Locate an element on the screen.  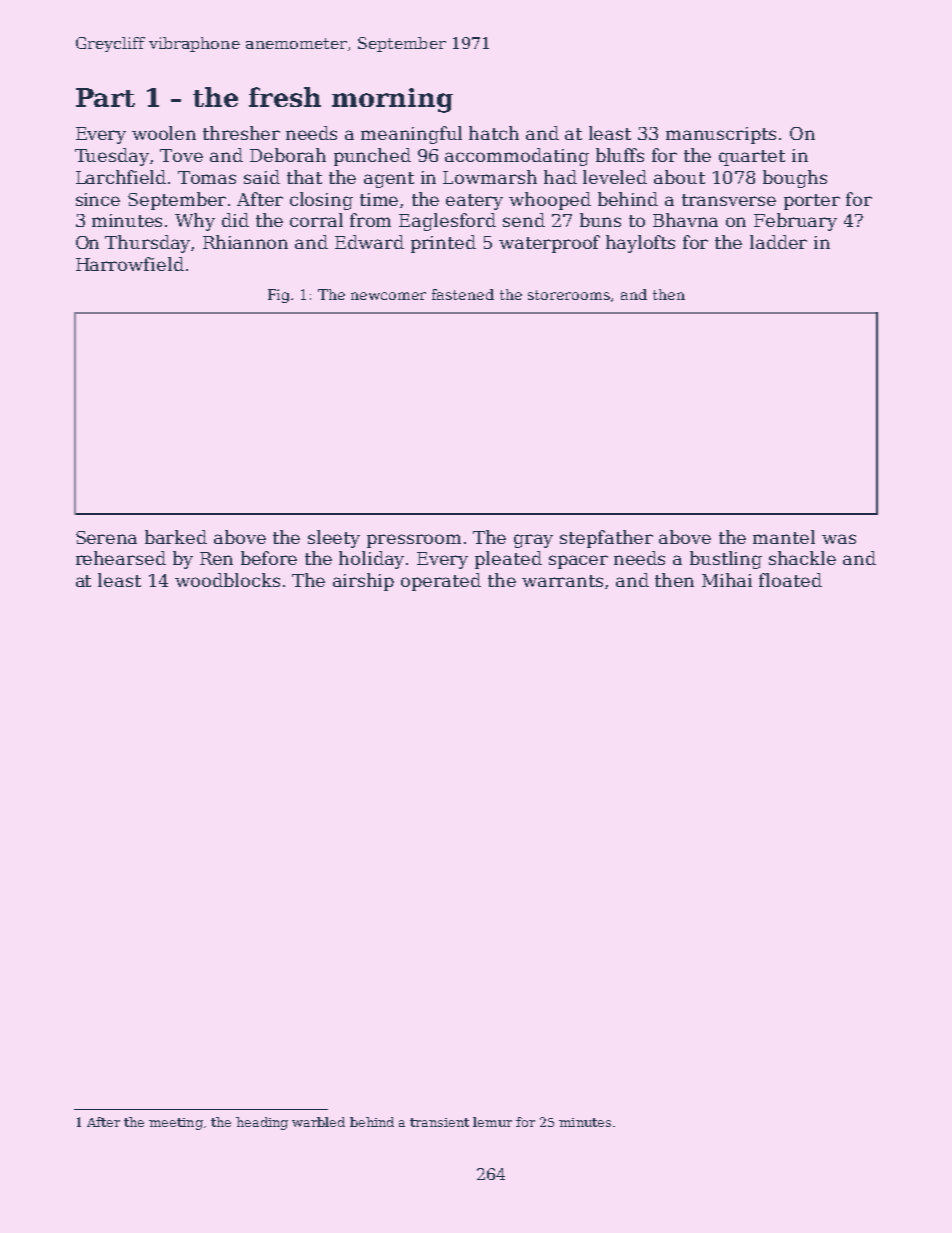
lemur is located at coordinates (492, 1122).
